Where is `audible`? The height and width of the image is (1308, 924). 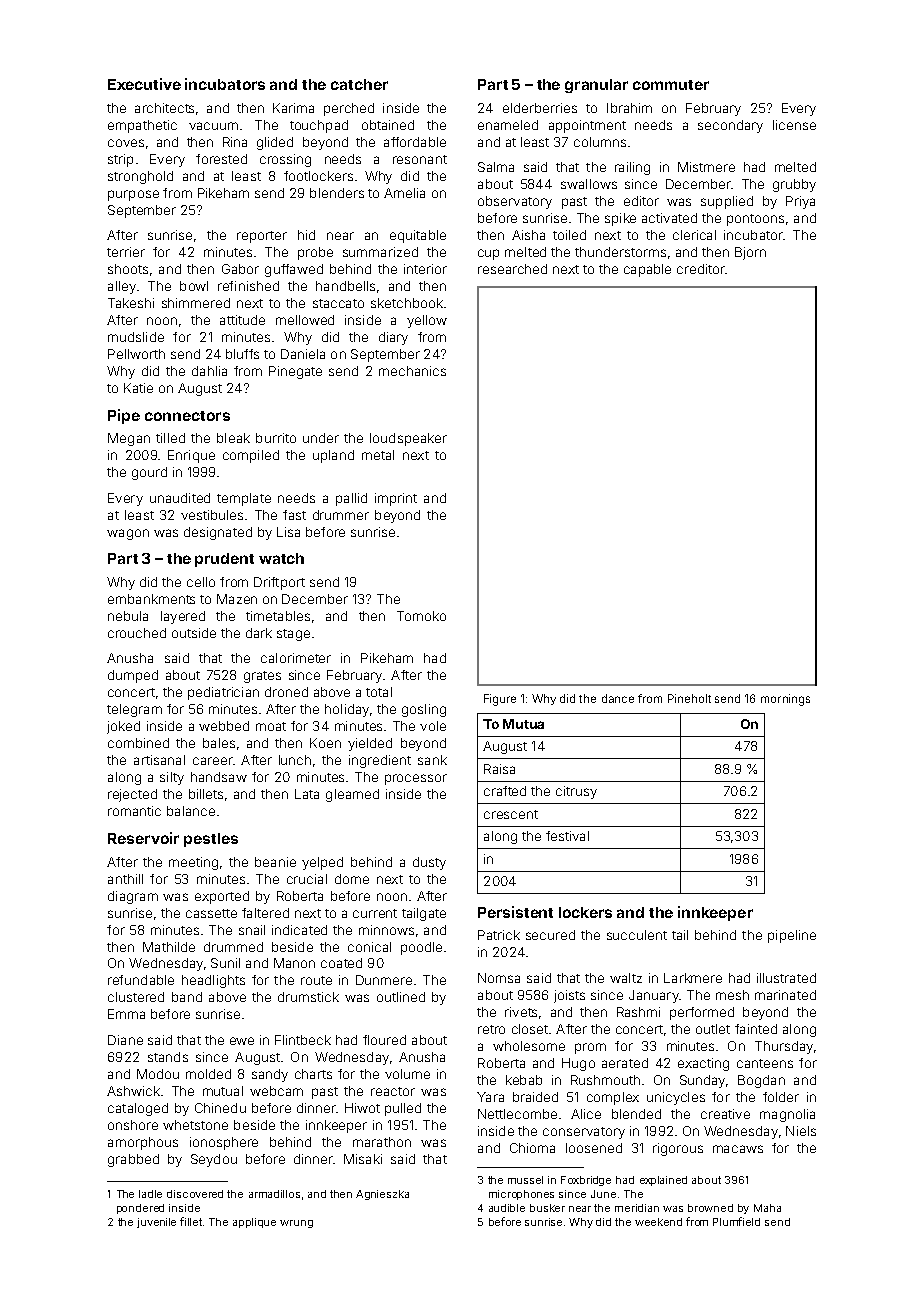
audible is located at coordinates (507, 1208).
